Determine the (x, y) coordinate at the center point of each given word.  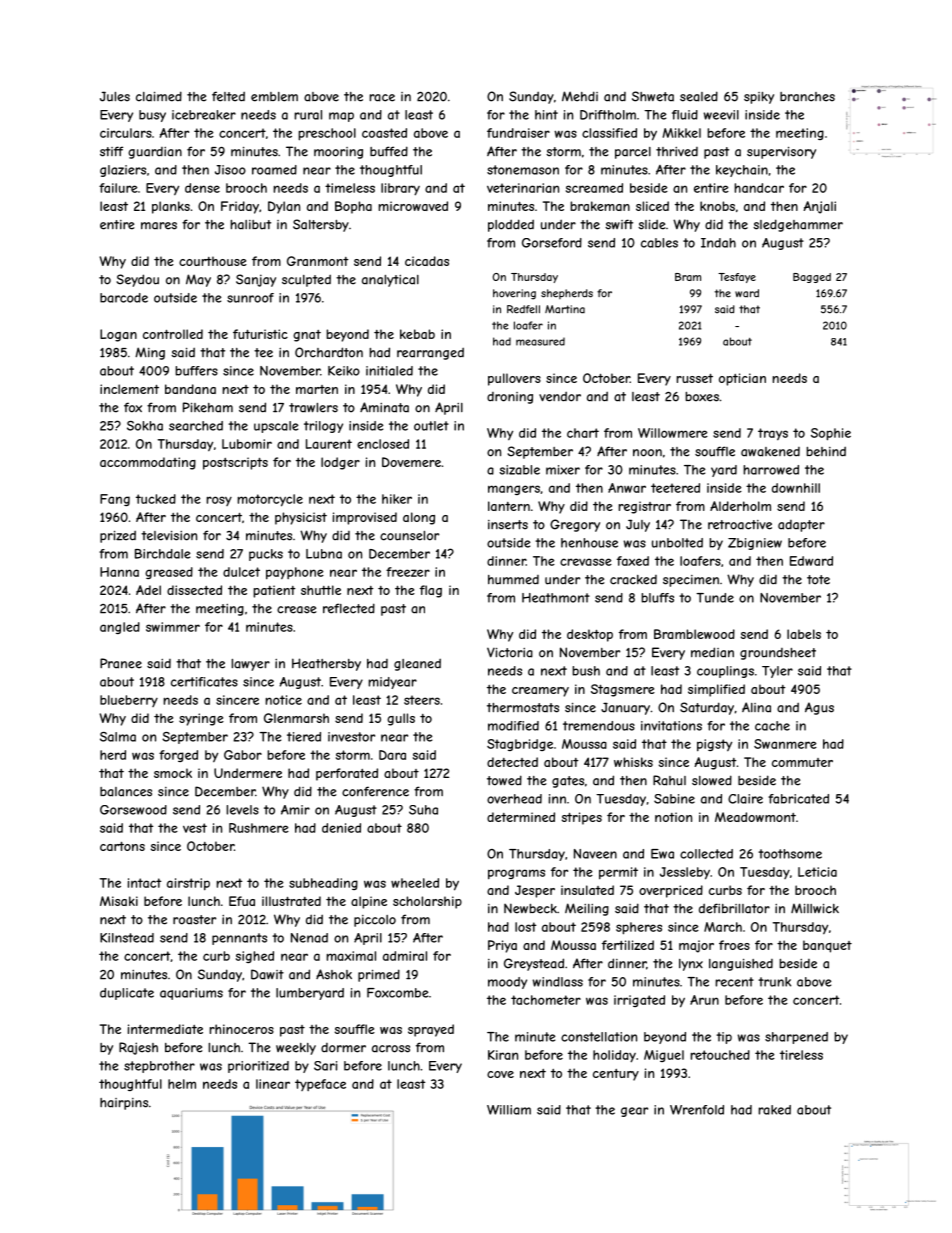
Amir (295, 810)
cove (500, 1074)
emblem (274, 97)
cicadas (427, 261)
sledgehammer (798, 225)
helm (182, 1084)
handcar (759, 188)
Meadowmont (755, 817)
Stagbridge (520, 745)
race (382, 98)
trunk (774, 982)
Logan (118, 335)
